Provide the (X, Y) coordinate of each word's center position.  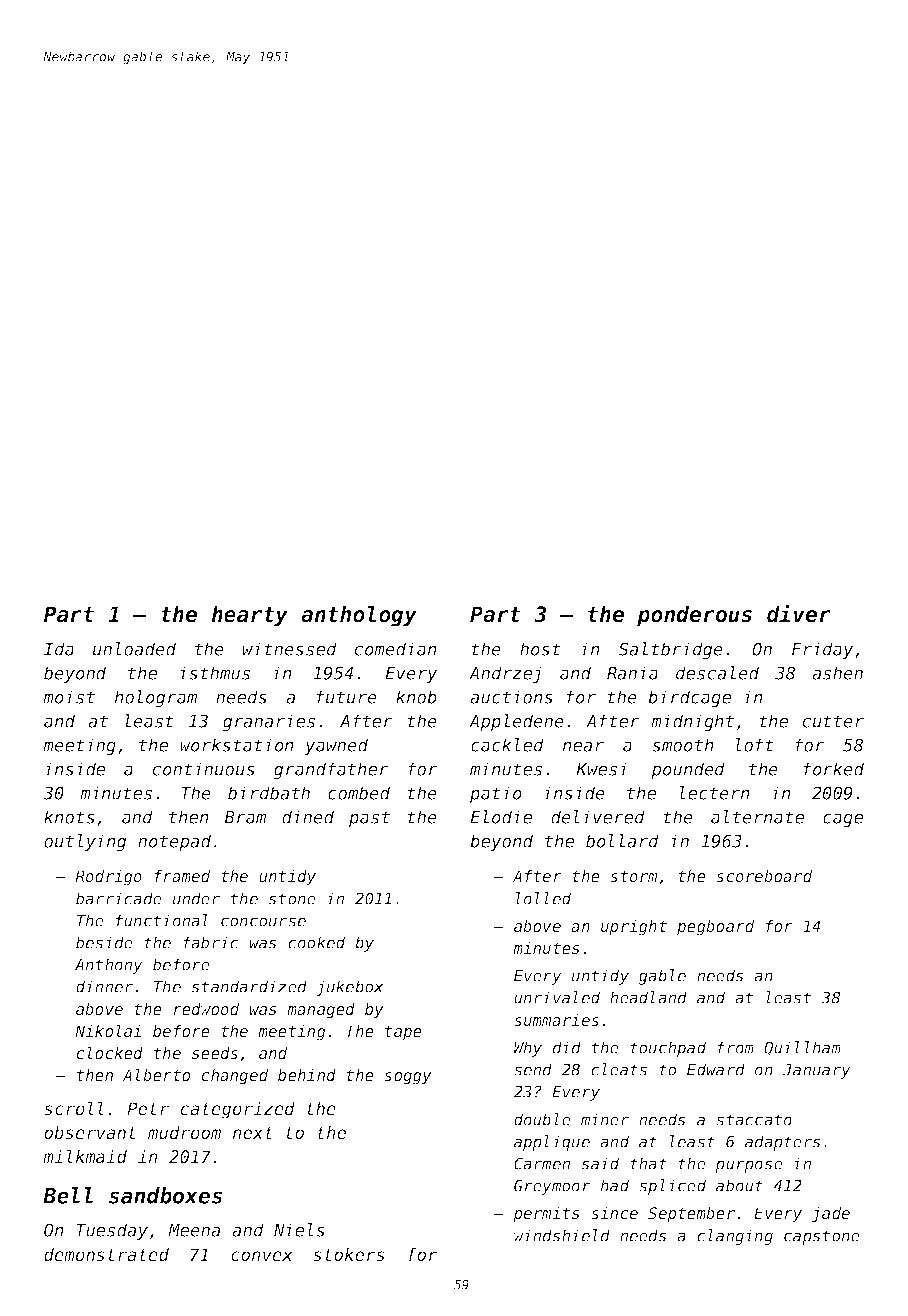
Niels (299, 1230)
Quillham (802, 1048)
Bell (68, 1195)
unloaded (134, 649)
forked (834, 769)
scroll (74, 1108)
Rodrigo (108, 878)
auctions (511, 697)
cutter (833, 721)
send (533, 1069)
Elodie (501, 817)
